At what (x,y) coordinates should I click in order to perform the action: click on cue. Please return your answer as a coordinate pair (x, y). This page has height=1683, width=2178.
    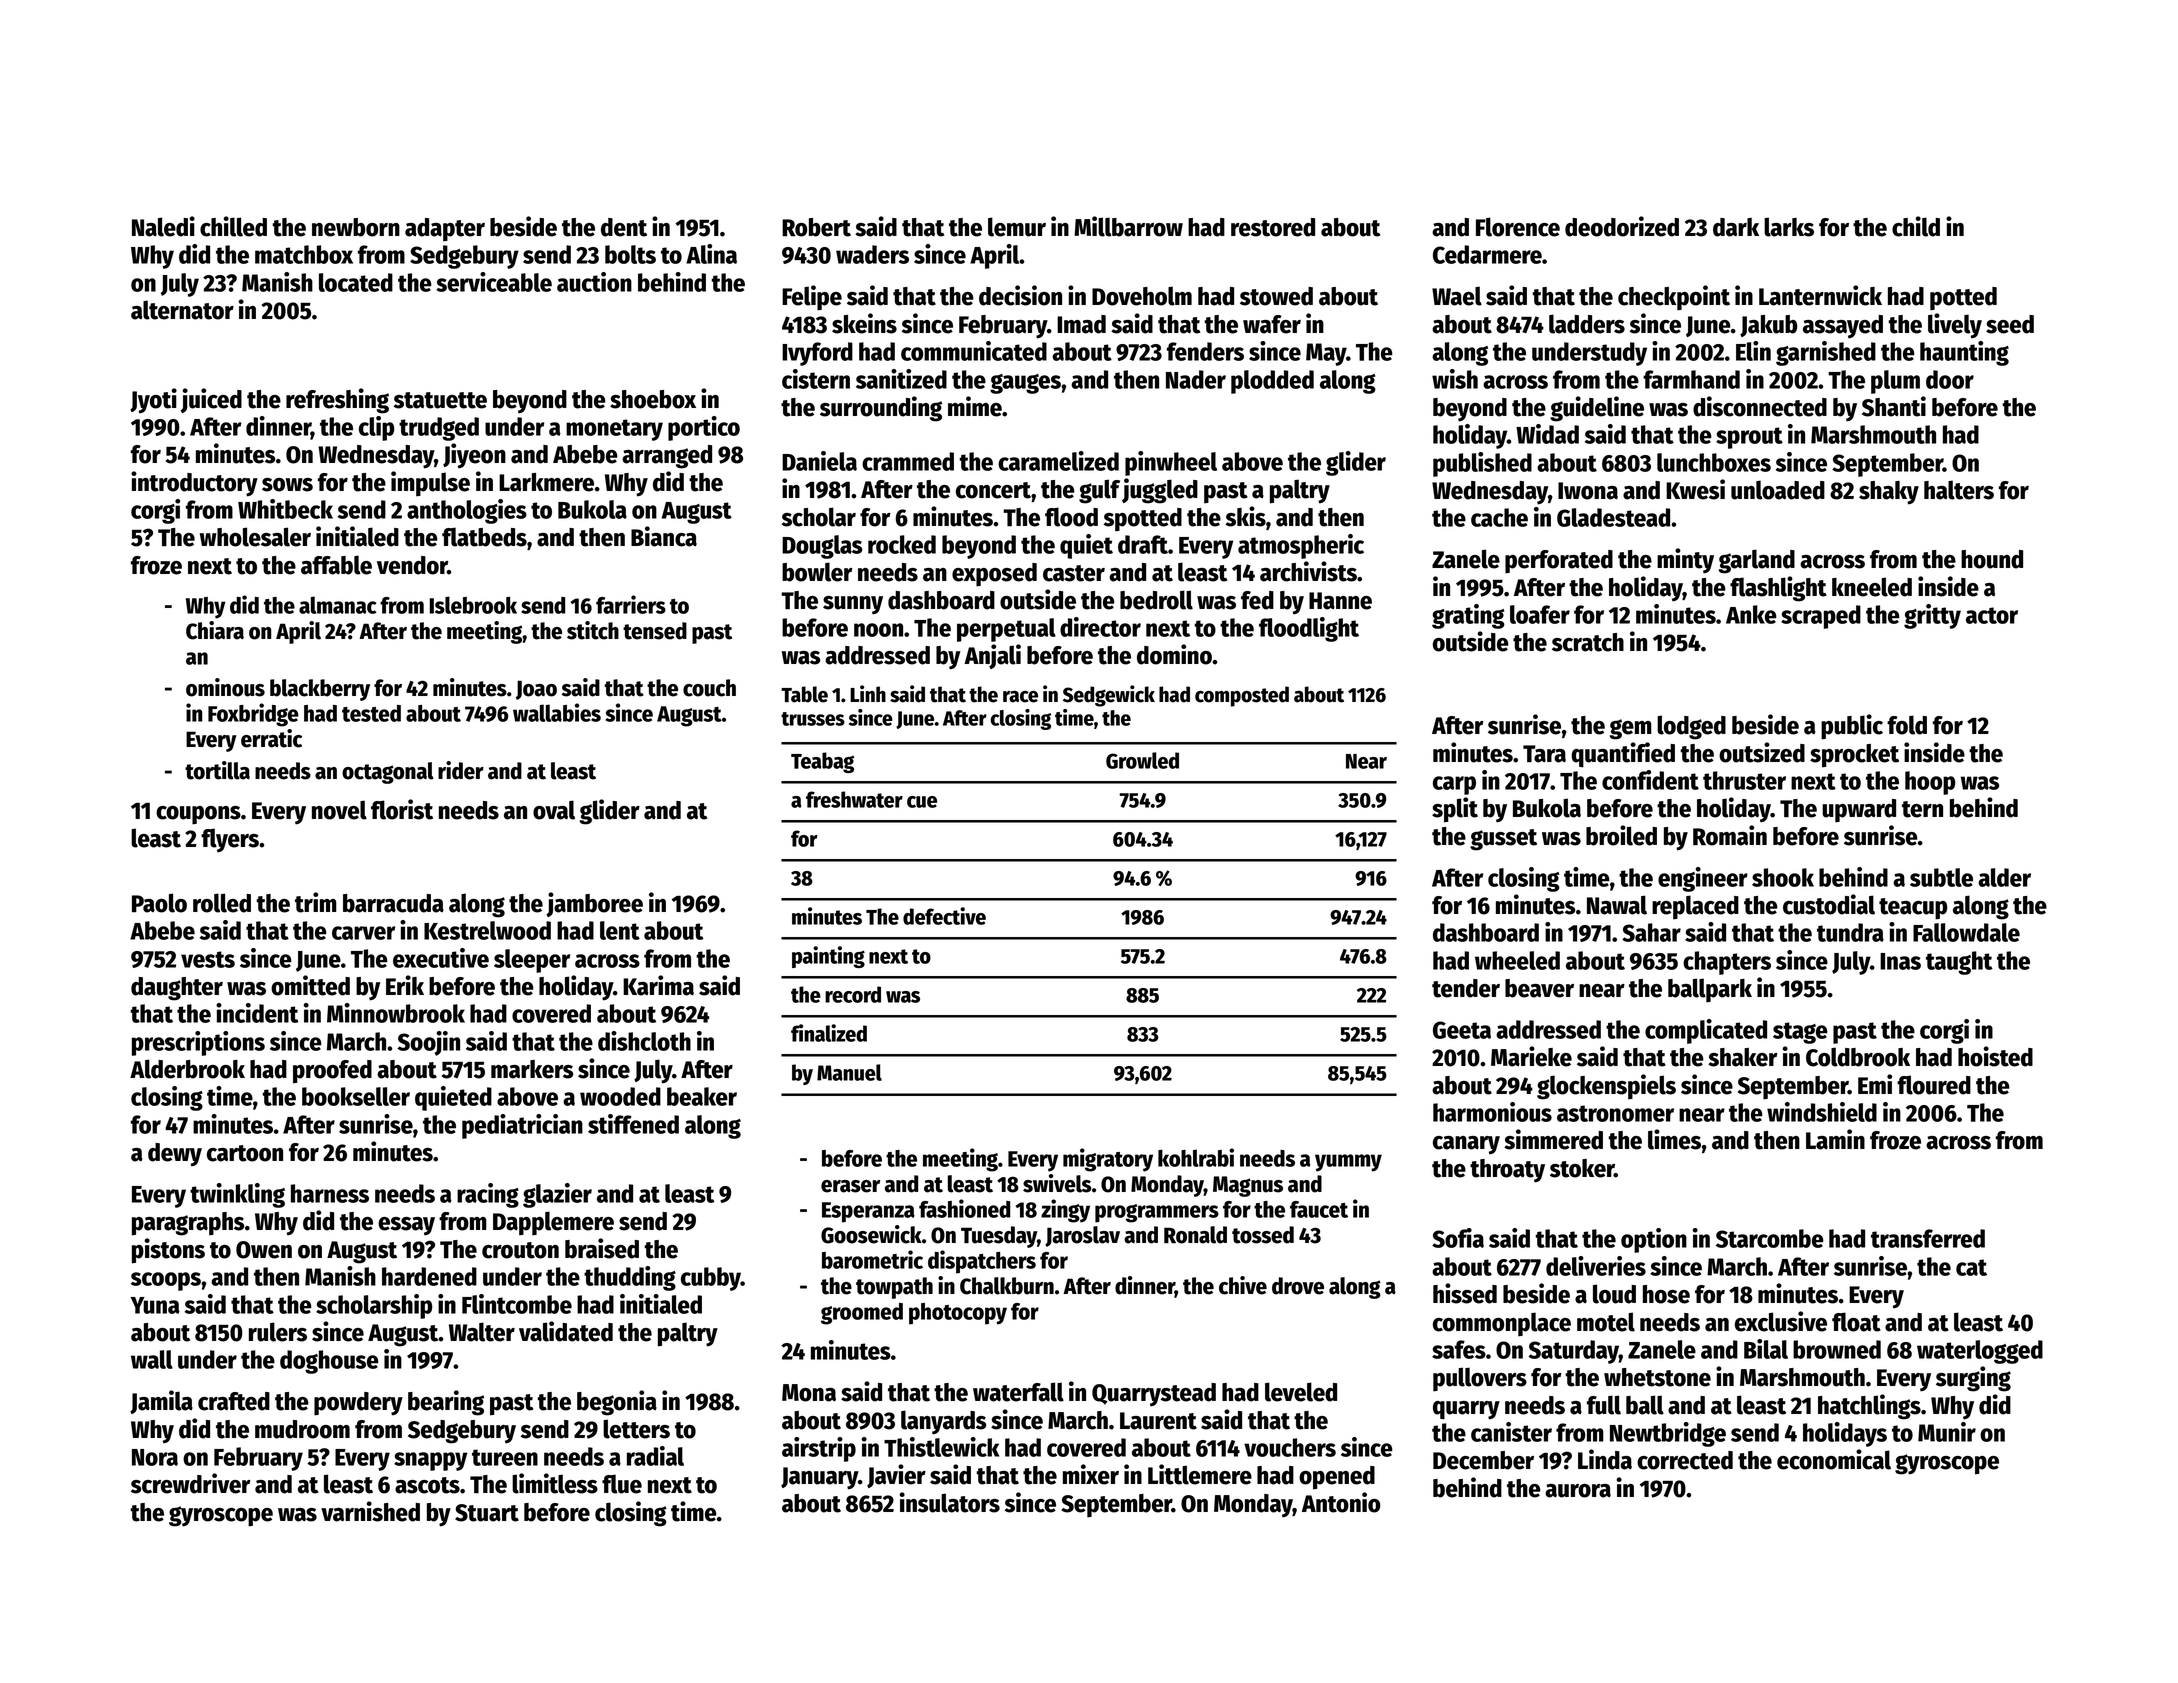
    Looking at the image, I should click on (922, 802).
